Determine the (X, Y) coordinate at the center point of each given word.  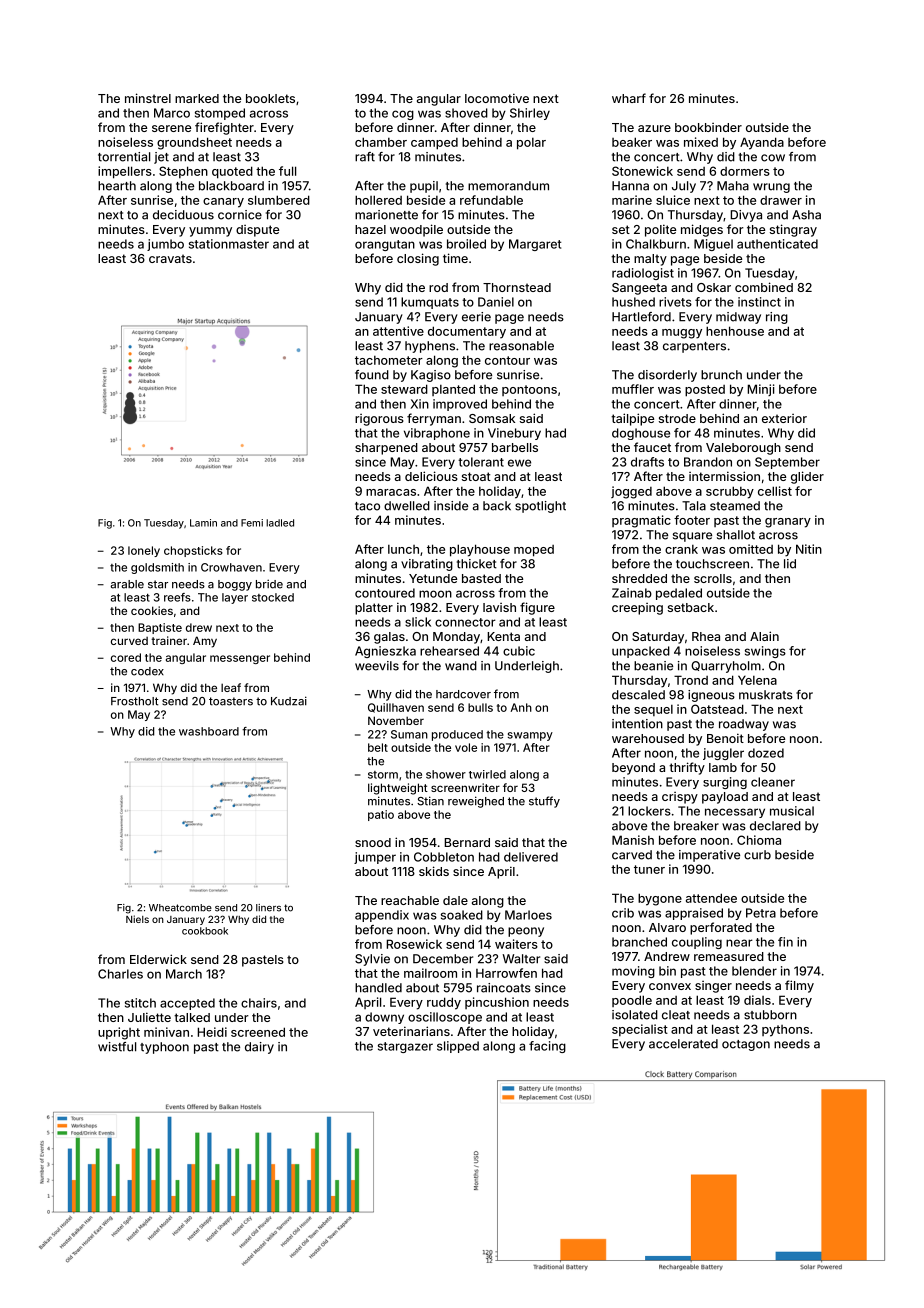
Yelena (757, 680)
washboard (209, 731)
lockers (649, 811)
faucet (652, 447)
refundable (491, 200)
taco (367, 506)
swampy (530, 736)
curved (129, 641)
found (372, 375)
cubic (519, 651)
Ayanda (762, 143)
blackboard (231, 186)
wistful (117, 1047)
